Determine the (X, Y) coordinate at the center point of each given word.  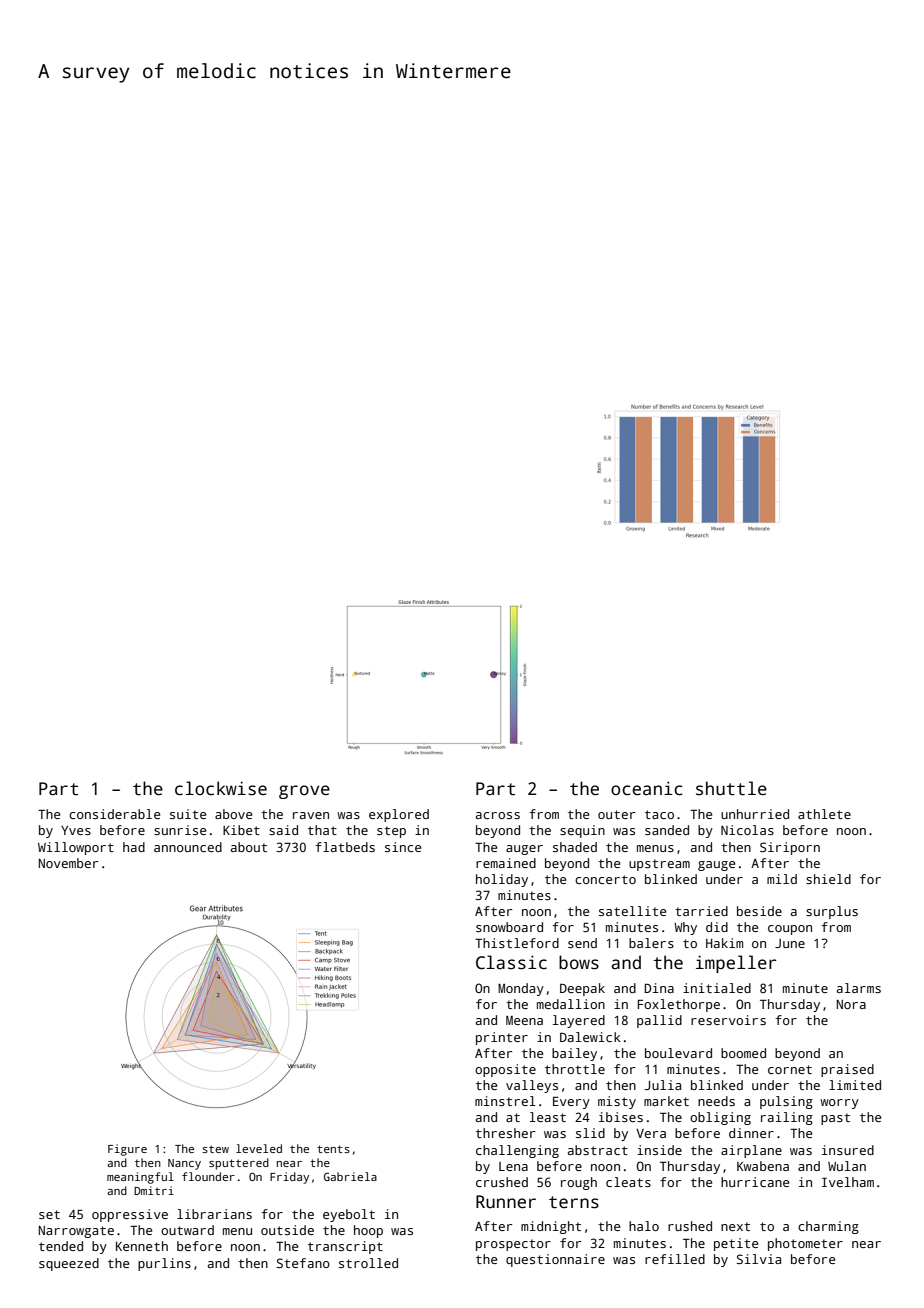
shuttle (731, 788)
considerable (114, 814)
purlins (164, 1264)
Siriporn (790, 848)
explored (399, 815)
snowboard (509, 927)
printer (502, 1038)
